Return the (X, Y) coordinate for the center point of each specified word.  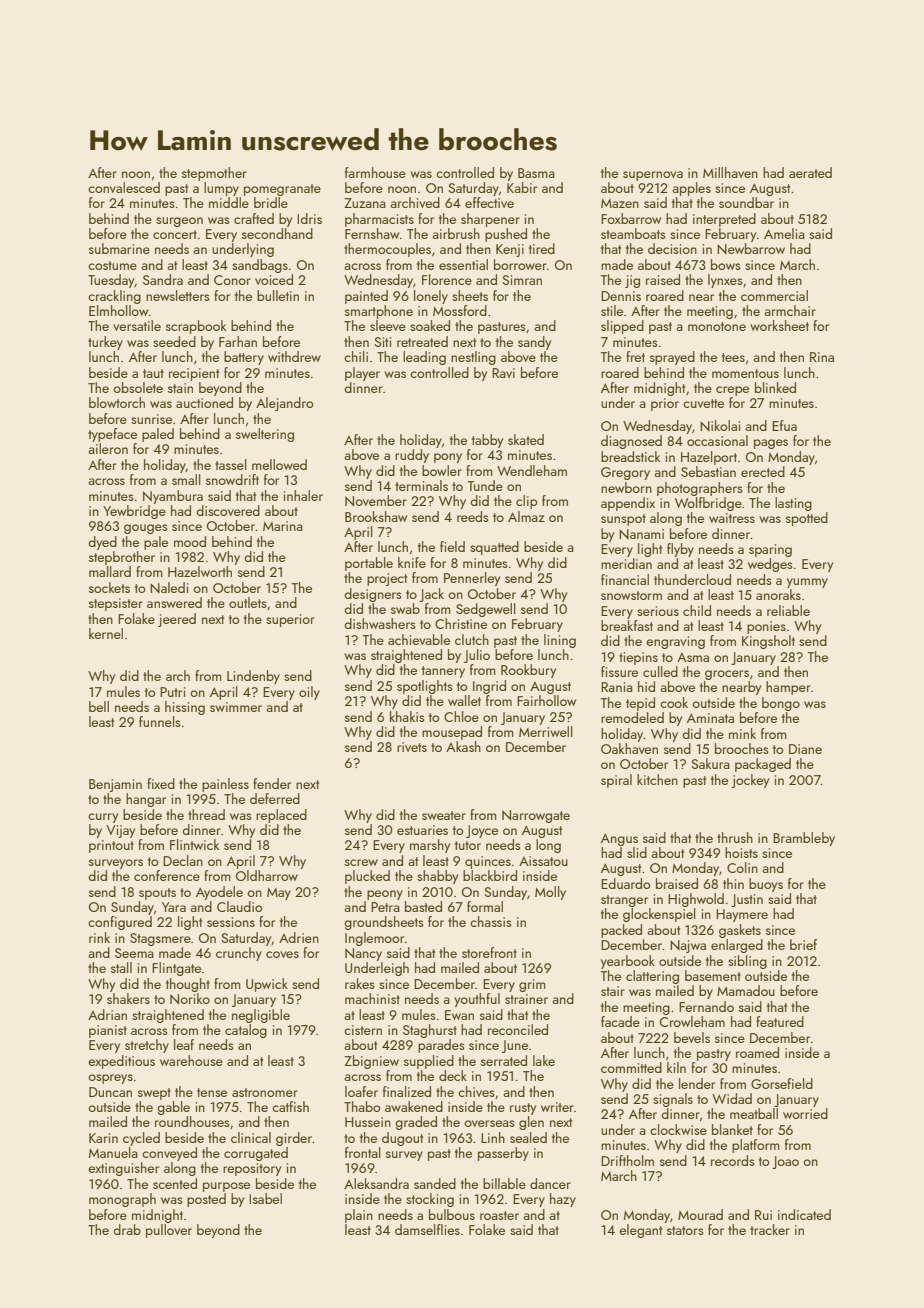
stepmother (214, 174)
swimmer (236, 707)
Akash (463, 746)
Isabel (265, 1198)
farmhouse (375, 172)
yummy (807, 583)
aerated (810, 172)
